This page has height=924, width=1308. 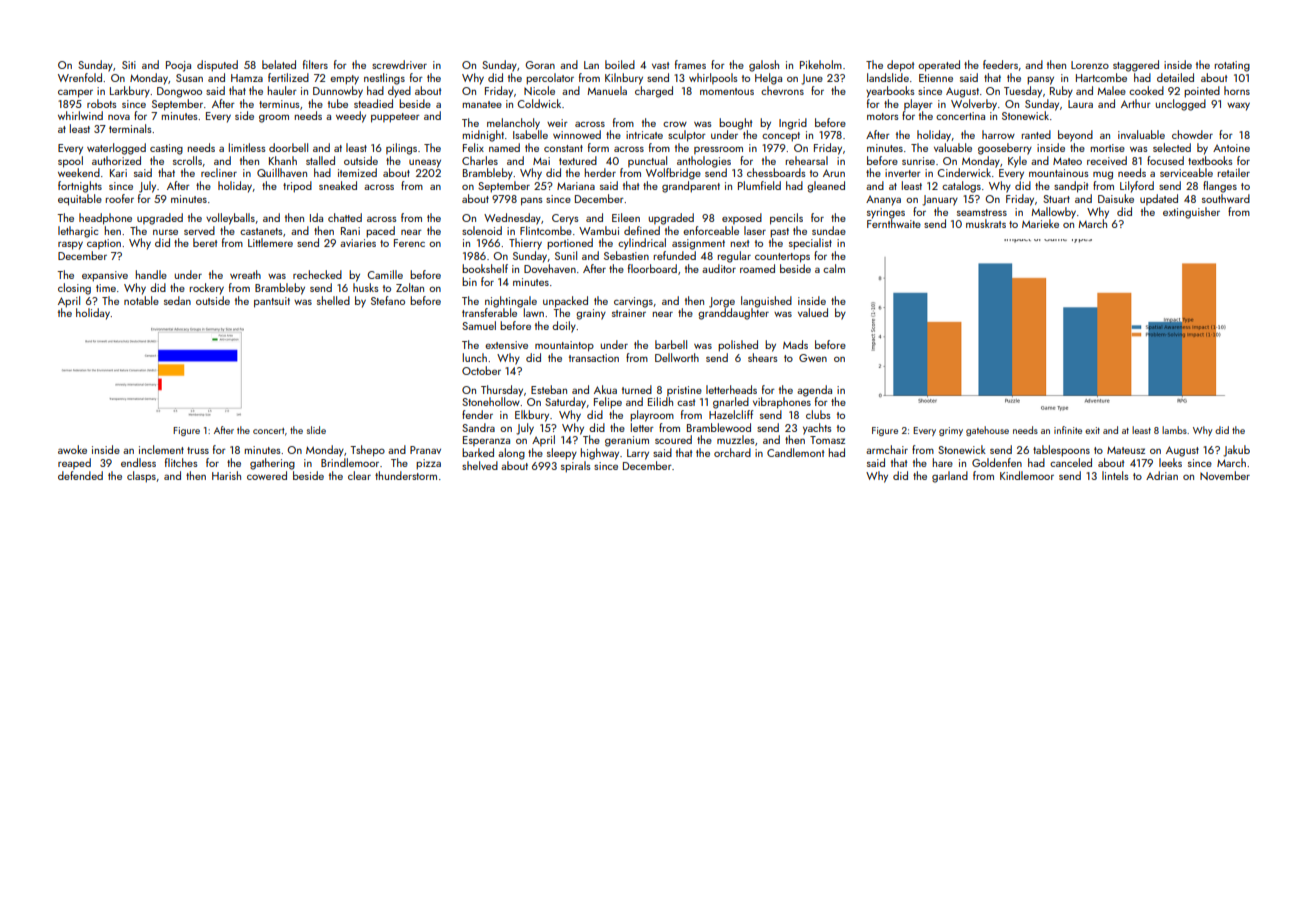 What do you see at coordinates (226, 475) in the page?
I see `Harish` at bounding box center [226, 475].
